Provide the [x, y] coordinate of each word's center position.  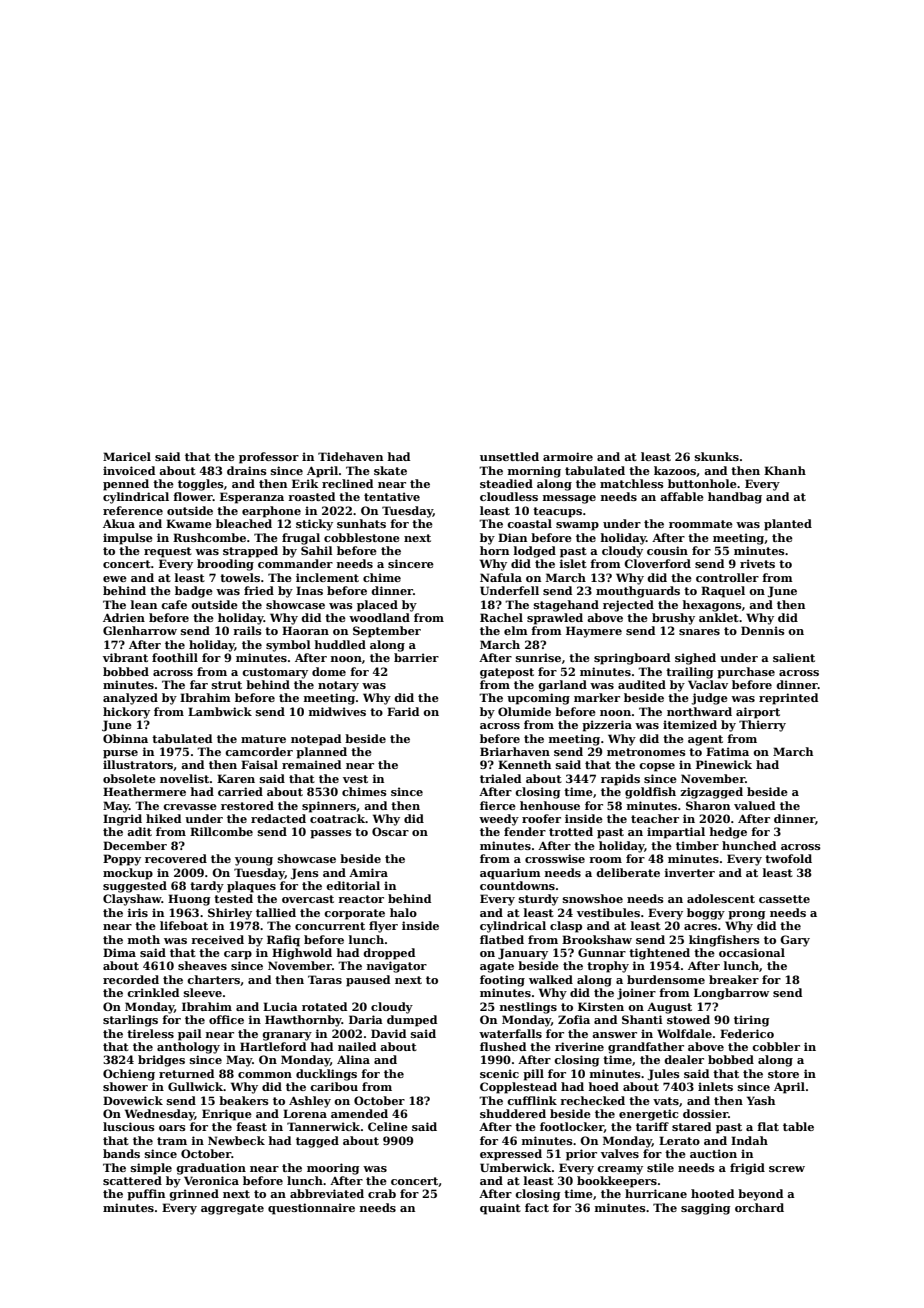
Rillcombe [221, 831]
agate [497, 967]
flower [193, 496]
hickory [126, 713]
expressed [511, 1155]
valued [754, 805]
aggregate [232, 1209]
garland [562, 686]
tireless [150, 1033]
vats [666, 1101]
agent [705, 740]
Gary [795, 941]
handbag [735, 498]
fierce [498, 805]
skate [390, 470]
